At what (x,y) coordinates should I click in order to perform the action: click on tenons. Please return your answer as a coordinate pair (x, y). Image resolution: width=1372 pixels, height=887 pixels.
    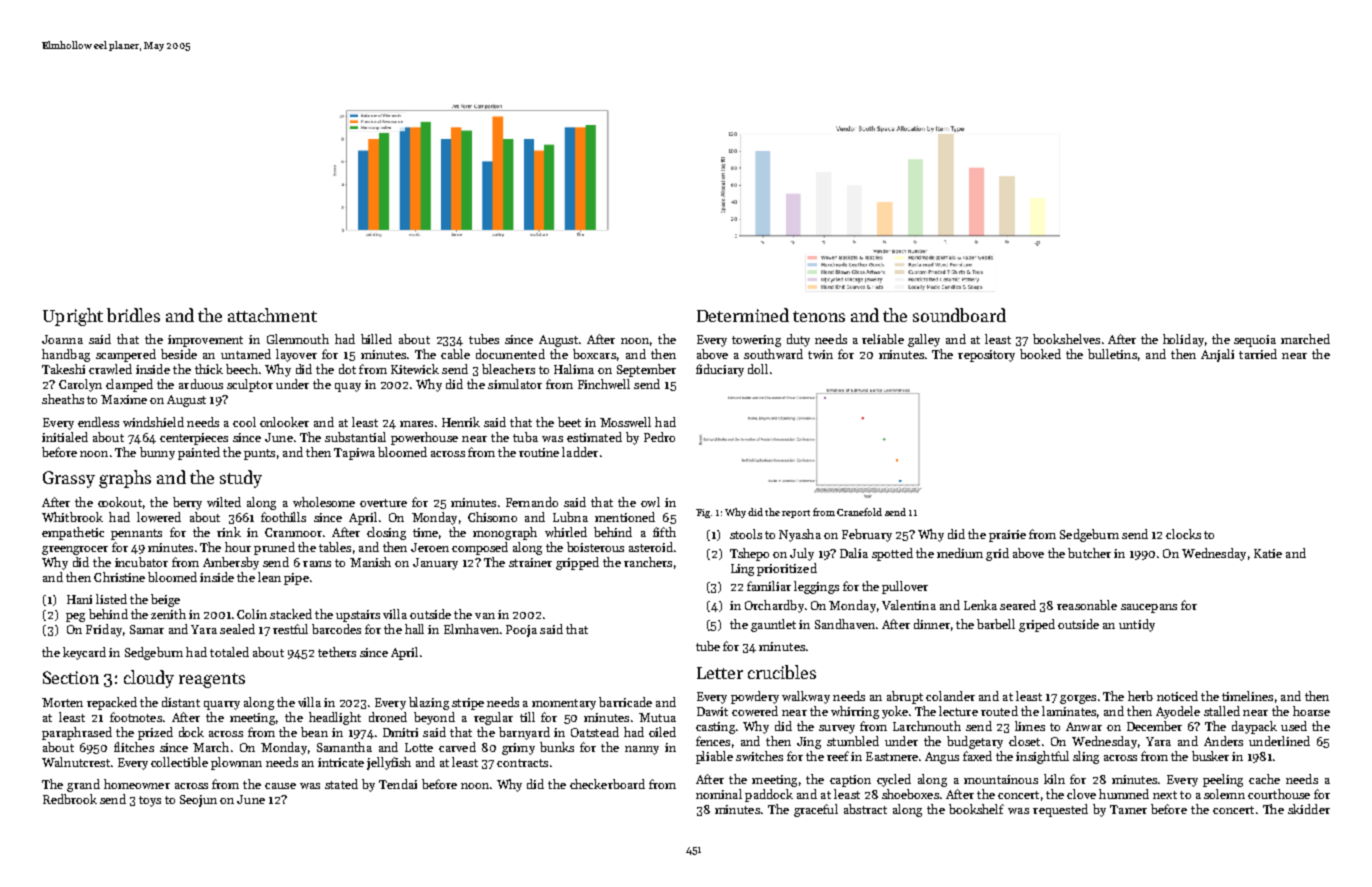
    Looking at the image, I should click on (819, 316).
